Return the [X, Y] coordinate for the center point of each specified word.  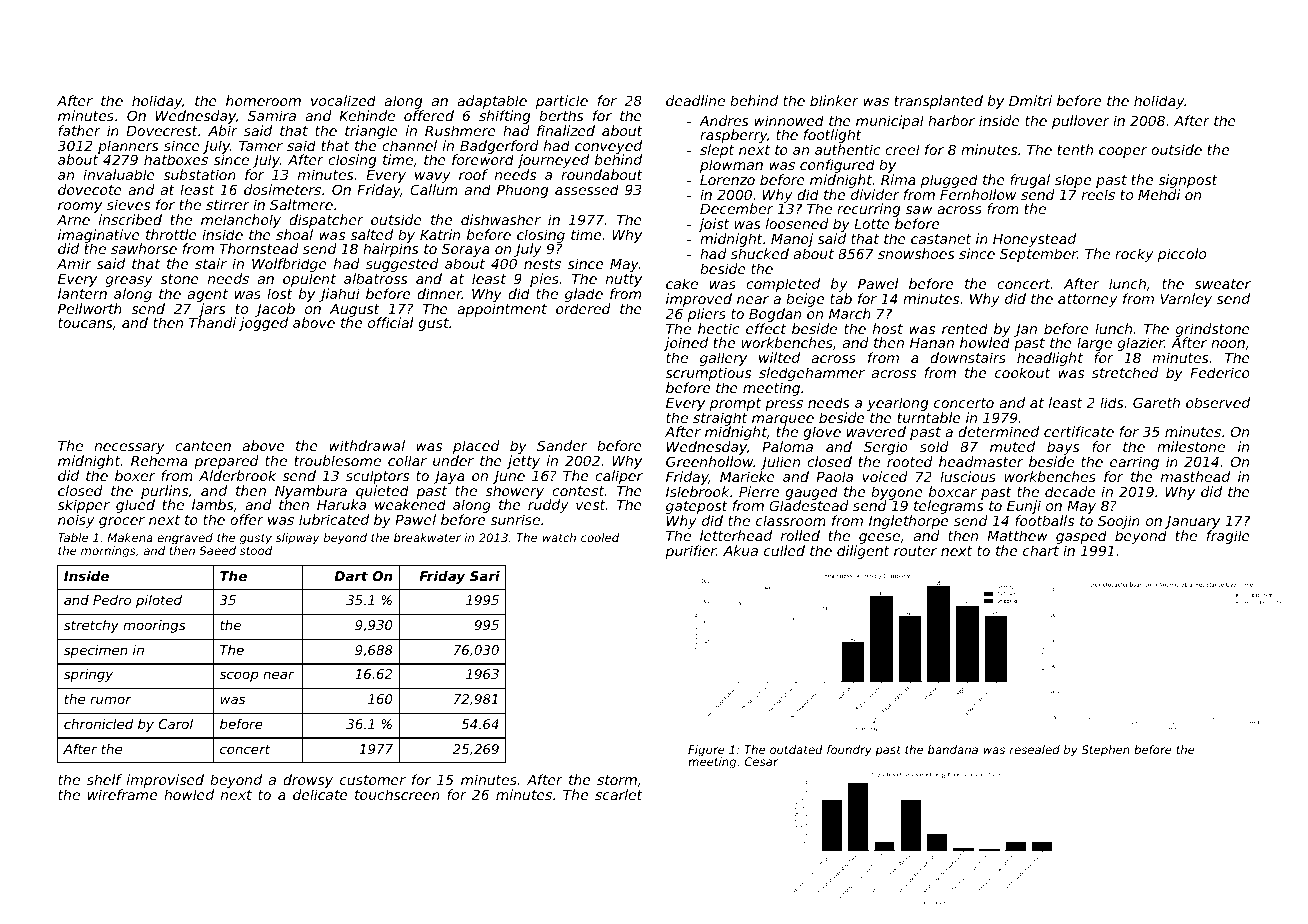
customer [373, 780]
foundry [849, 751]
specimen [96, 651]
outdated [796, 749]
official [390, 322]
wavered [876, 431]
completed [783, 285]
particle [562, 102]
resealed [1035, 749]
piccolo [1182, 255]
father [79, 130]
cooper [1123, 152]
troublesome [338, 460]
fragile [1228, 537]
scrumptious [708, 374]
